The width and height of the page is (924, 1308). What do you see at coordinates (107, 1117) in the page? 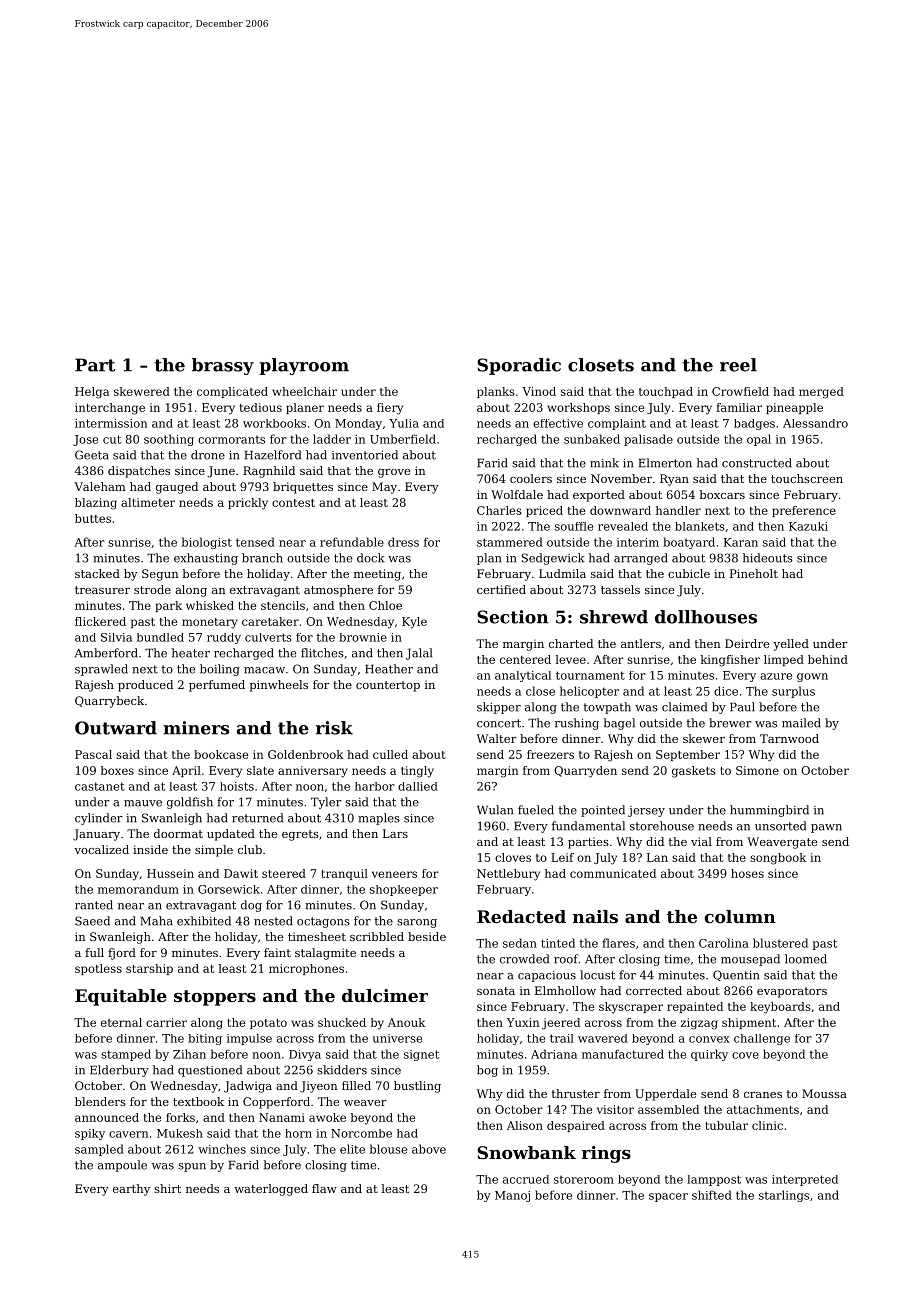
I see `announced` at bounding box center [107, 1117].
